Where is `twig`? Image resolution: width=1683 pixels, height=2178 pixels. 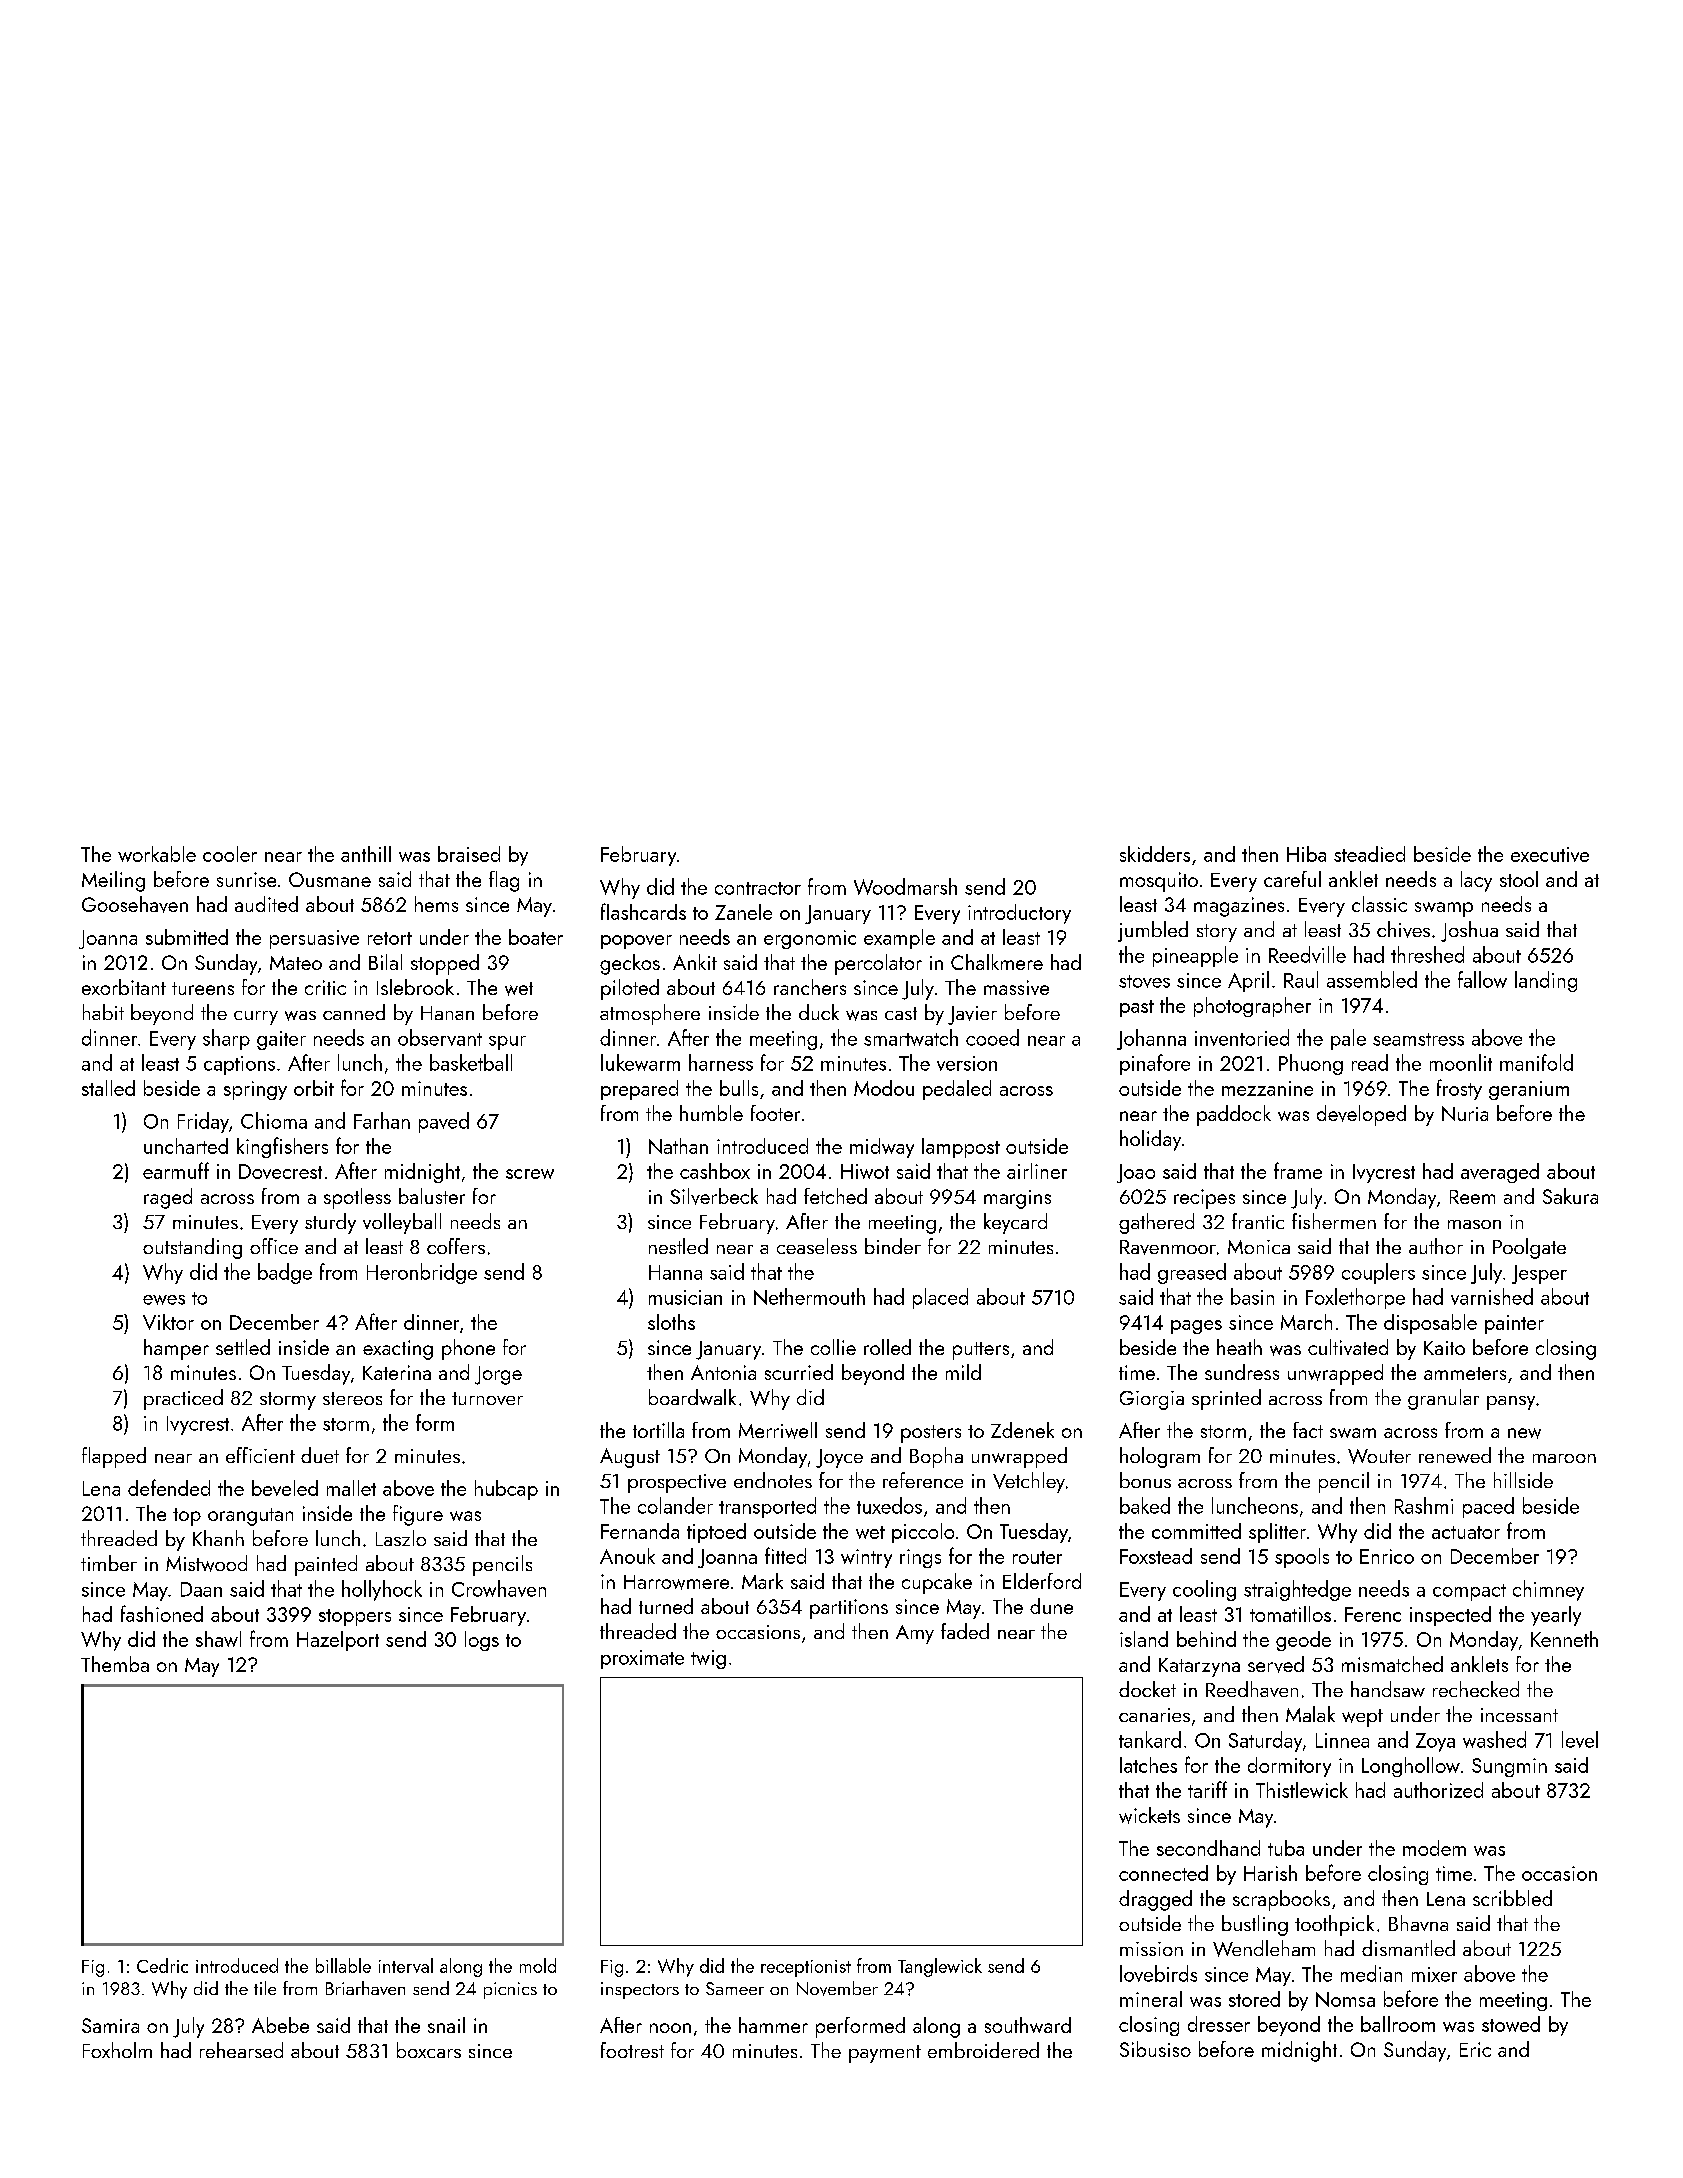 twig is located at coordinates (708, 1659).
